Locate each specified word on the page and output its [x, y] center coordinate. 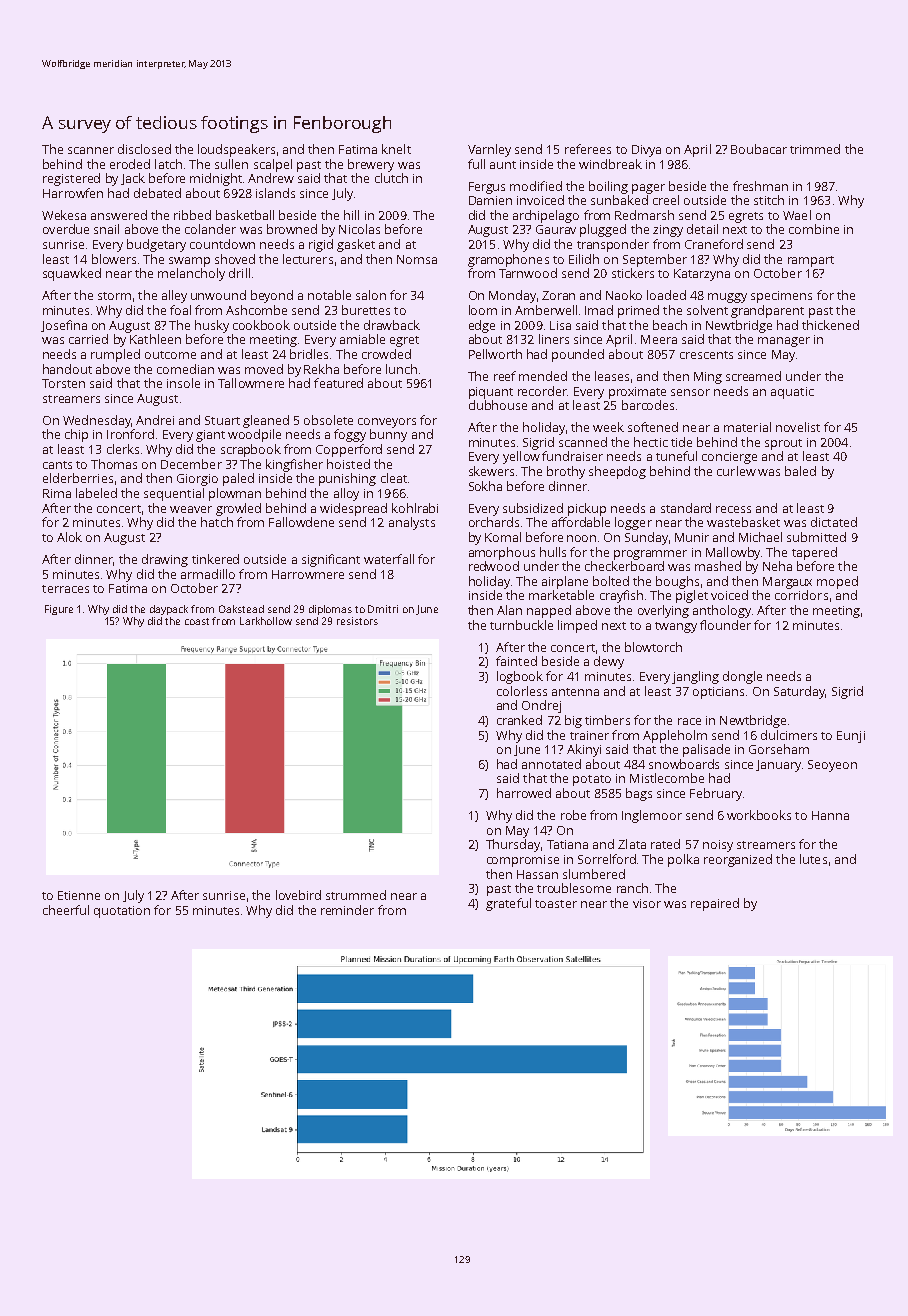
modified [536, 186]
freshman [760, 186]
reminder [347, 910]
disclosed [144, 149]
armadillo [208, 574]
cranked [519, 720]
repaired [715, 904]
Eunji [851, 737]
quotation [122, 912]
